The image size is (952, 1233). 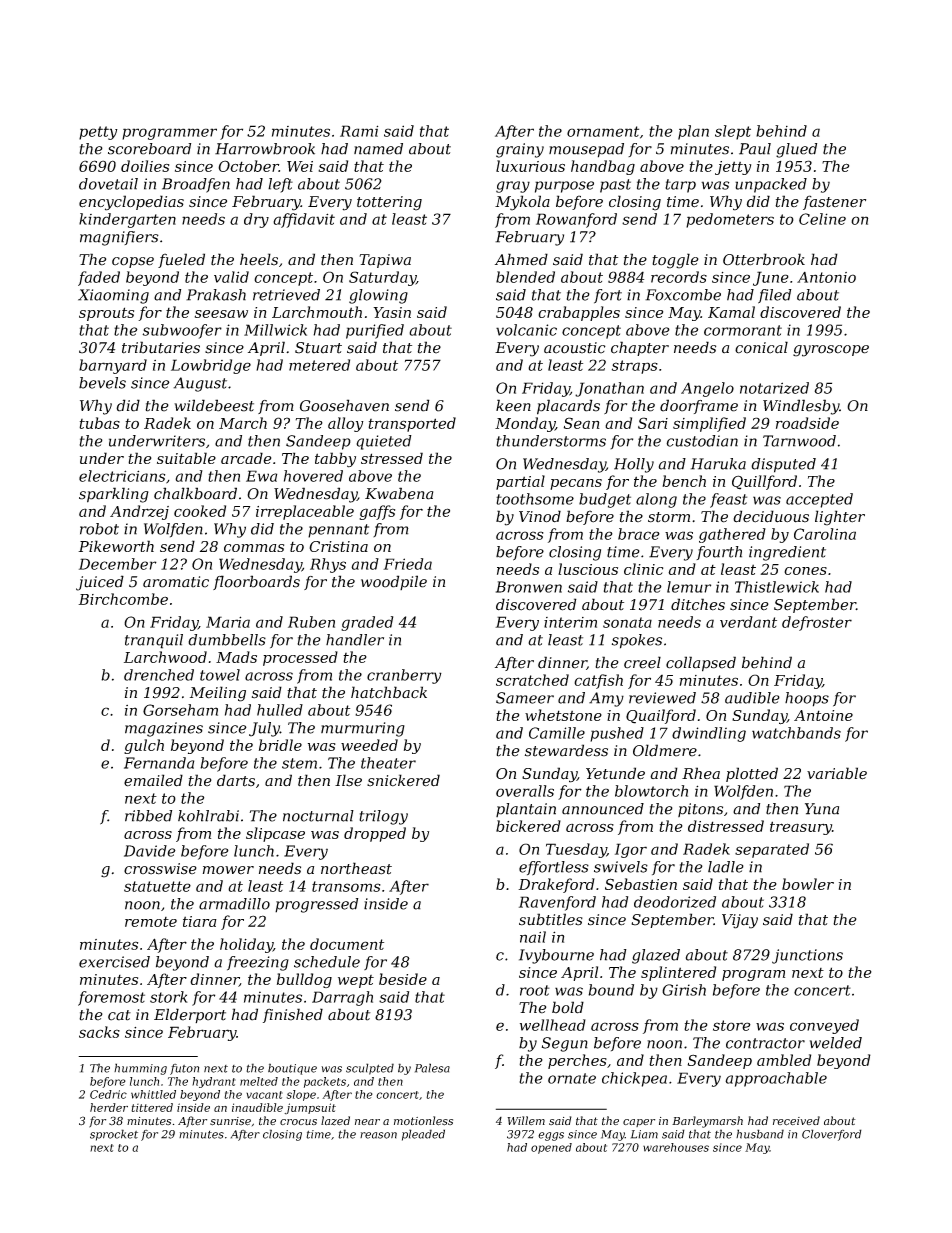 I want to click on murmuring, so click(x=363, y=729).
